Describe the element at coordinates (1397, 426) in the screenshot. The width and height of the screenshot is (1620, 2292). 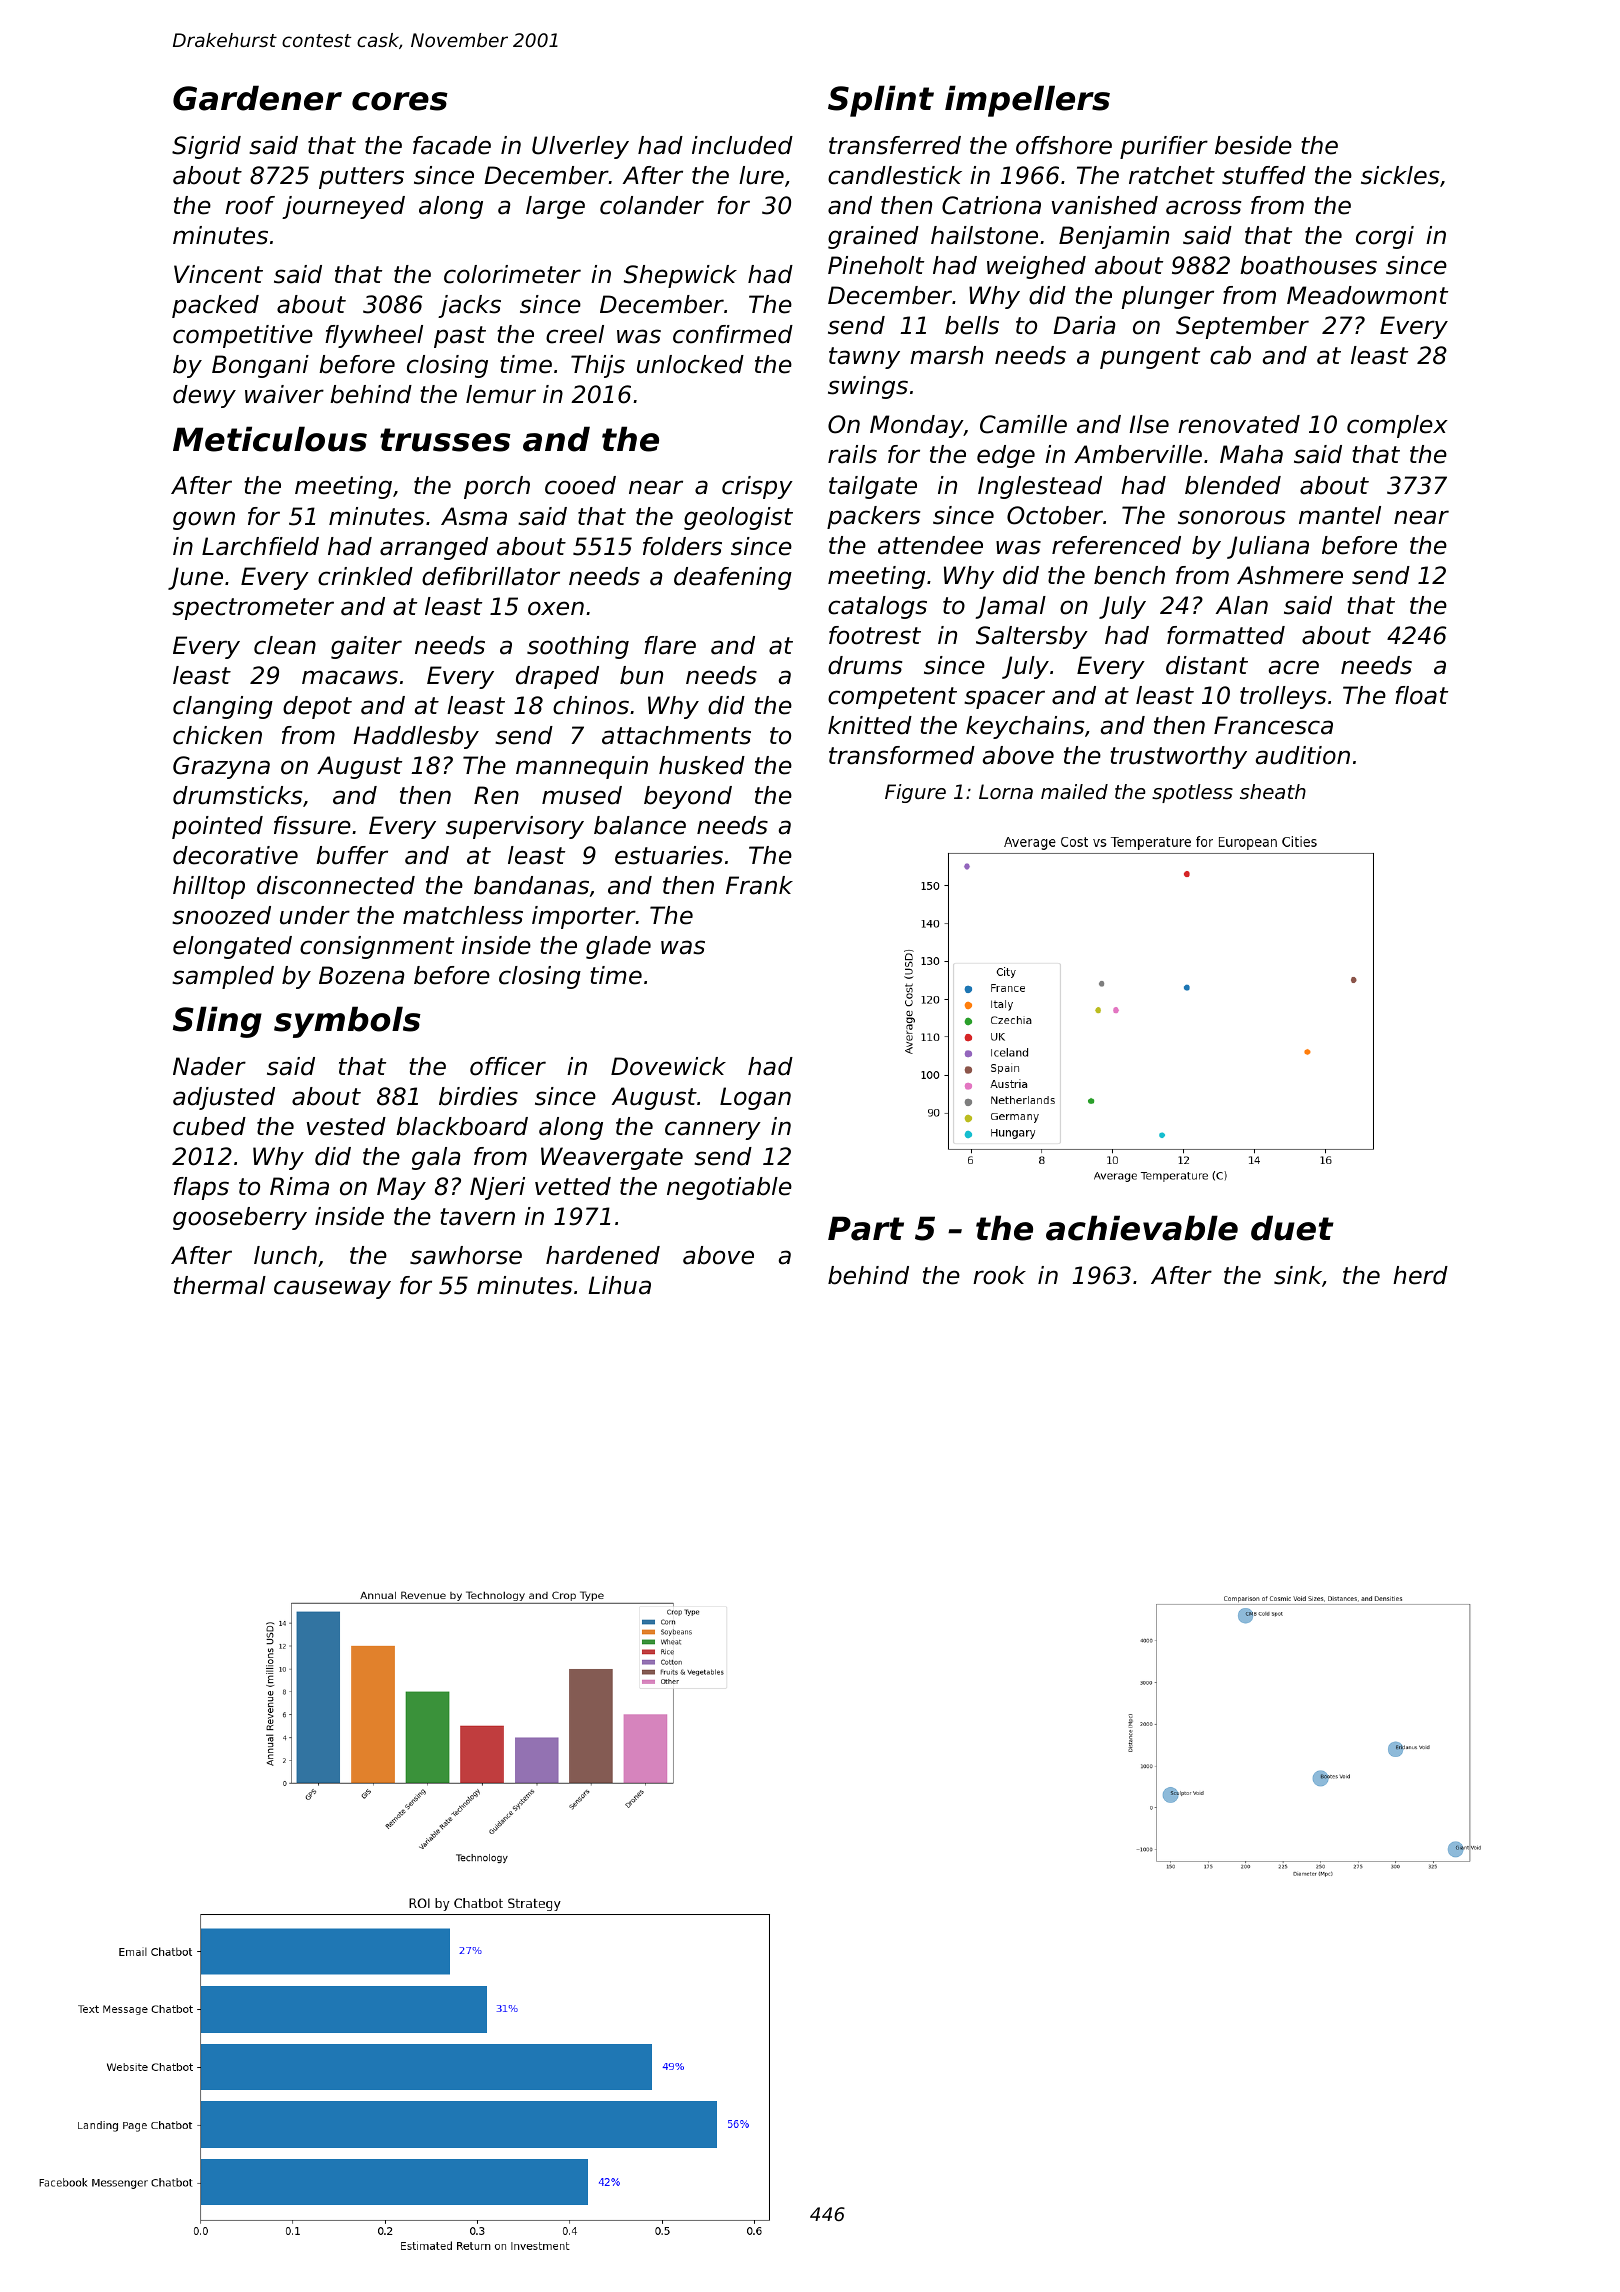
I see `complex` at that location.
